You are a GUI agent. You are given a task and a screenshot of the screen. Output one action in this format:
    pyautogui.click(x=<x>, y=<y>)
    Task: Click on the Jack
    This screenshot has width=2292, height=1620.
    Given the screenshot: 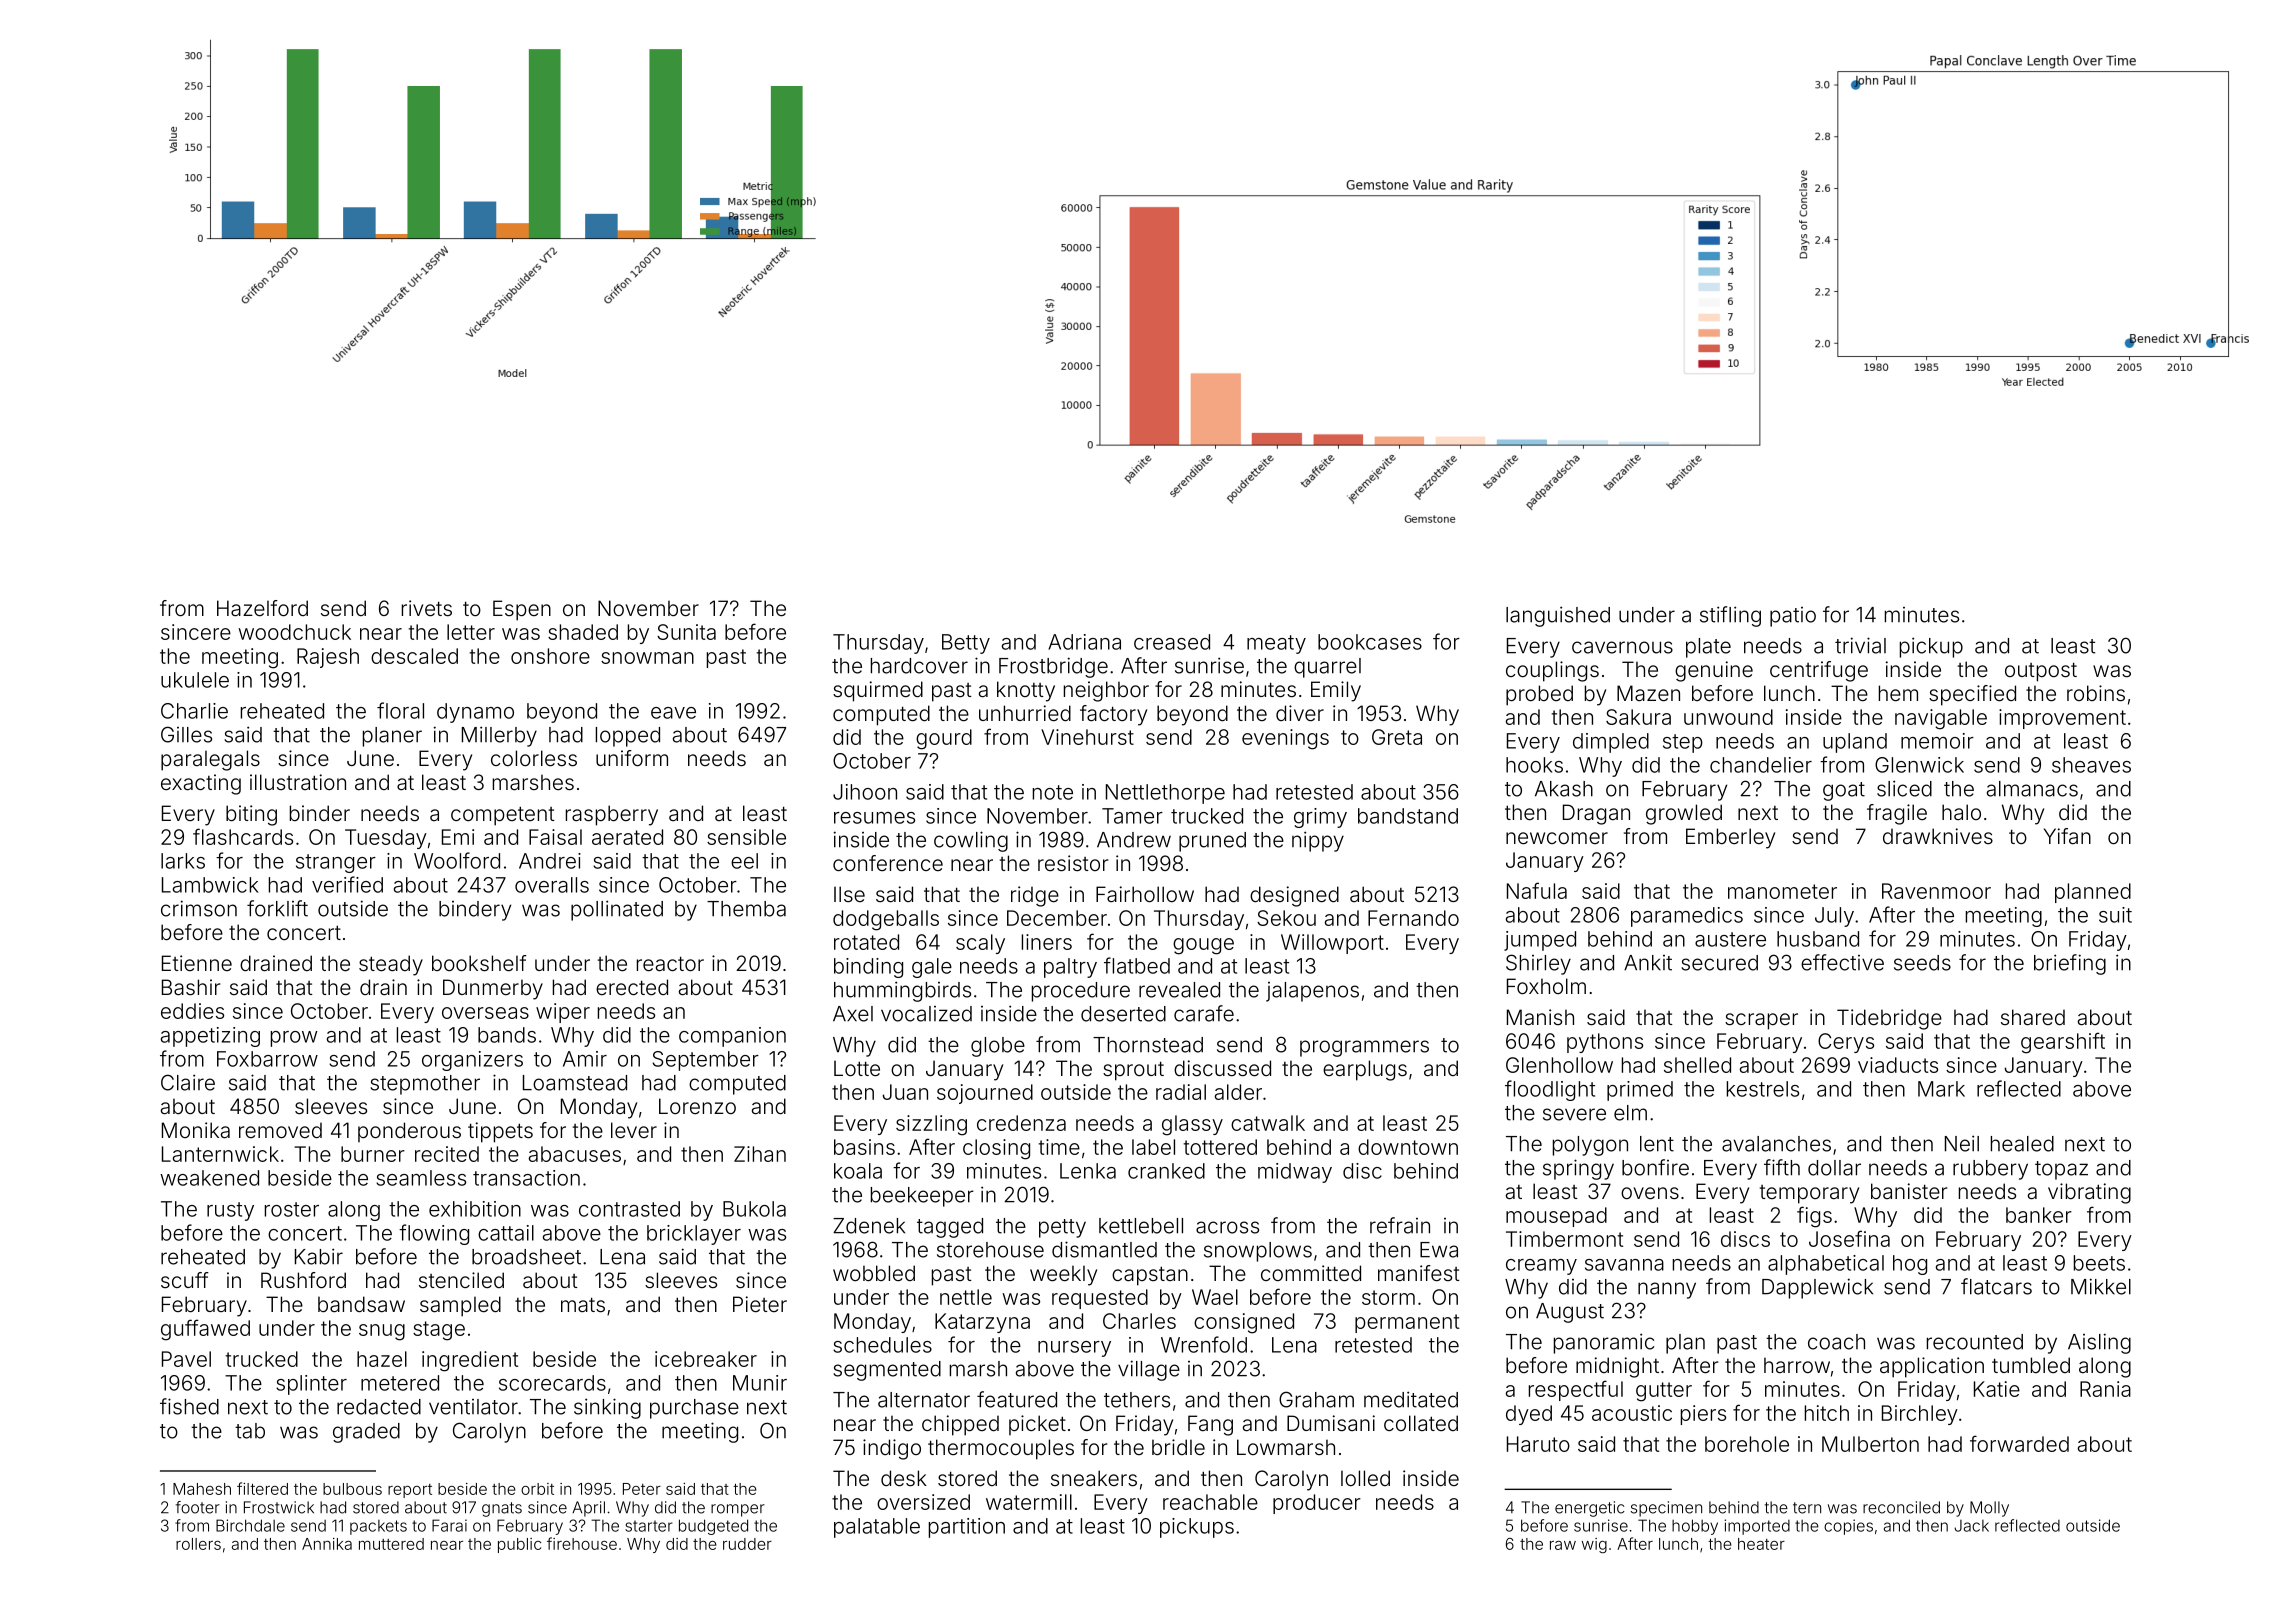 What is the action you would take?
    pyautogui.click(x=1971, y=1526)
